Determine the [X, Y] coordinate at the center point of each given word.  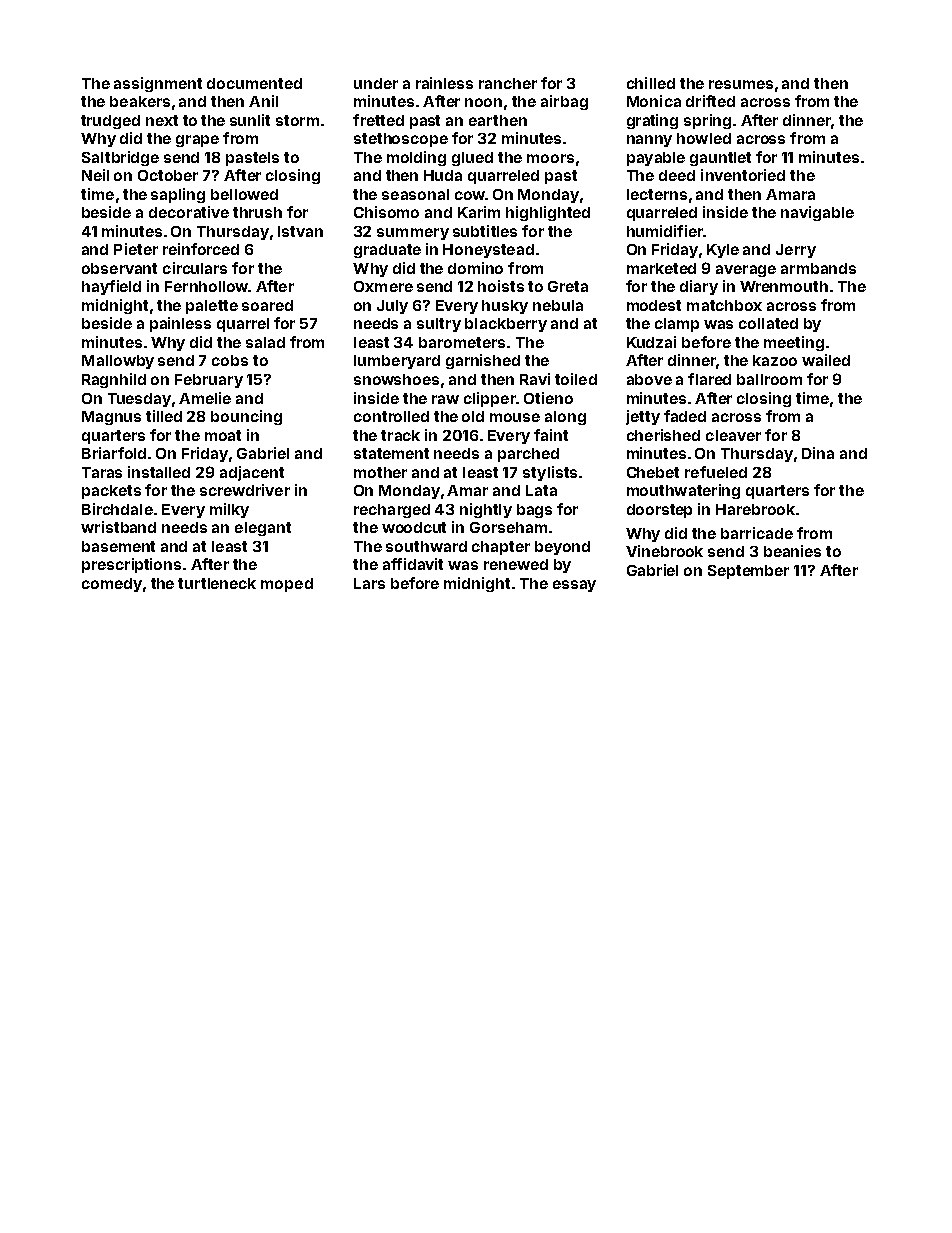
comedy [112, 585]
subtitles [485, 231]
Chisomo [386, 212]
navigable [817, 213]
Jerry [796, 251]
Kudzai [651, 342]
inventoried [743, 175]
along [565, 418]
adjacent [252, 473]
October [168, 175]
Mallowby [118, 362]
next [162, 120]
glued [472, 159]
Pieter [136, 249]
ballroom [769, 379]
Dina [818, 453]
